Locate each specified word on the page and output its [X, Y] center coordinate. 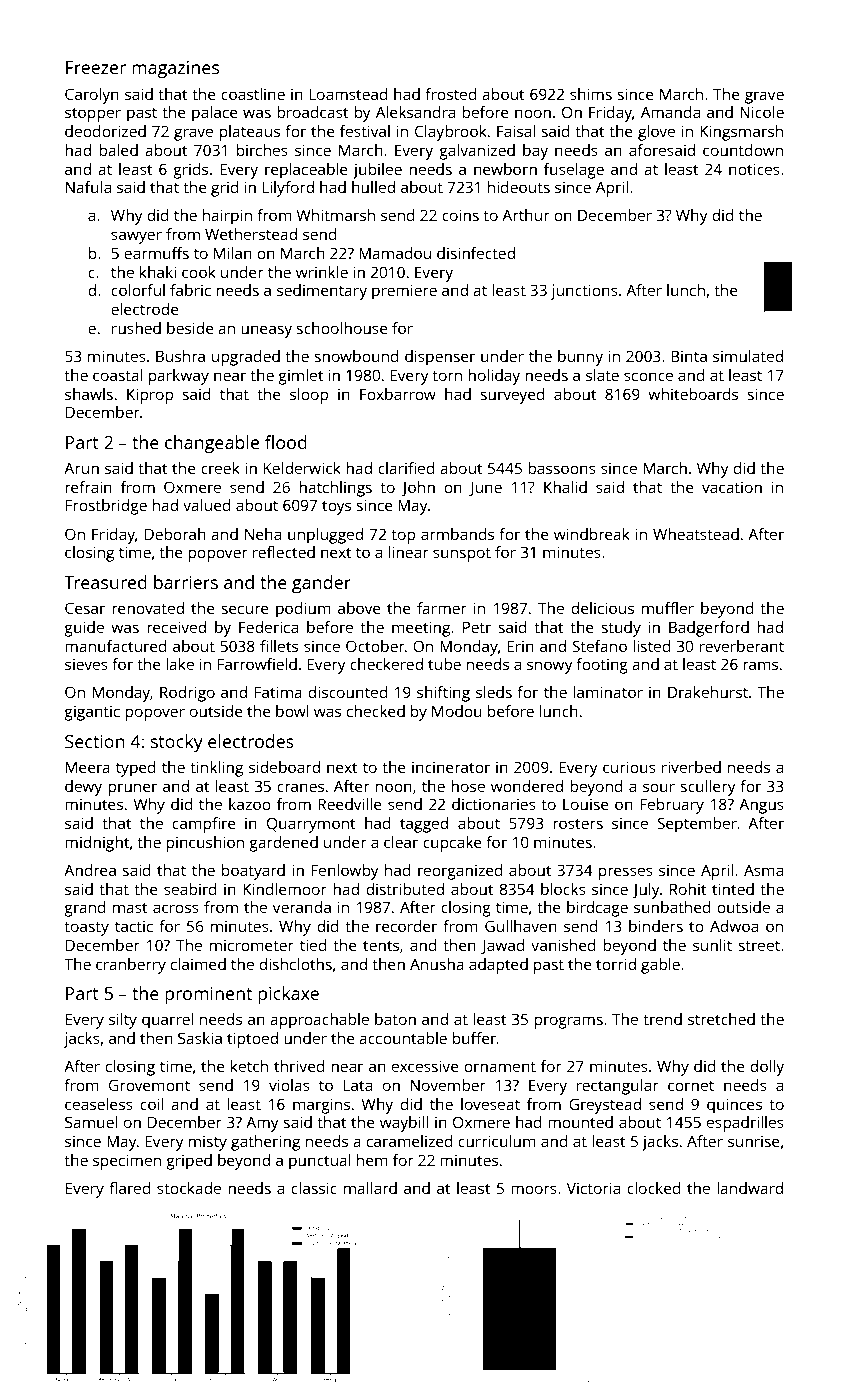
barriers [186, 582]
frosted [451, 94]
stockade [189, 1188]
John [418, 488]
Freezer [96, 67]
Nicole [762, 112]
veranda [302, 907]
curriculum [497, 1141]
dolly [767, 1068]
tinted [733, 889]
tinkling [216, 769]
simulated [748, 356]
